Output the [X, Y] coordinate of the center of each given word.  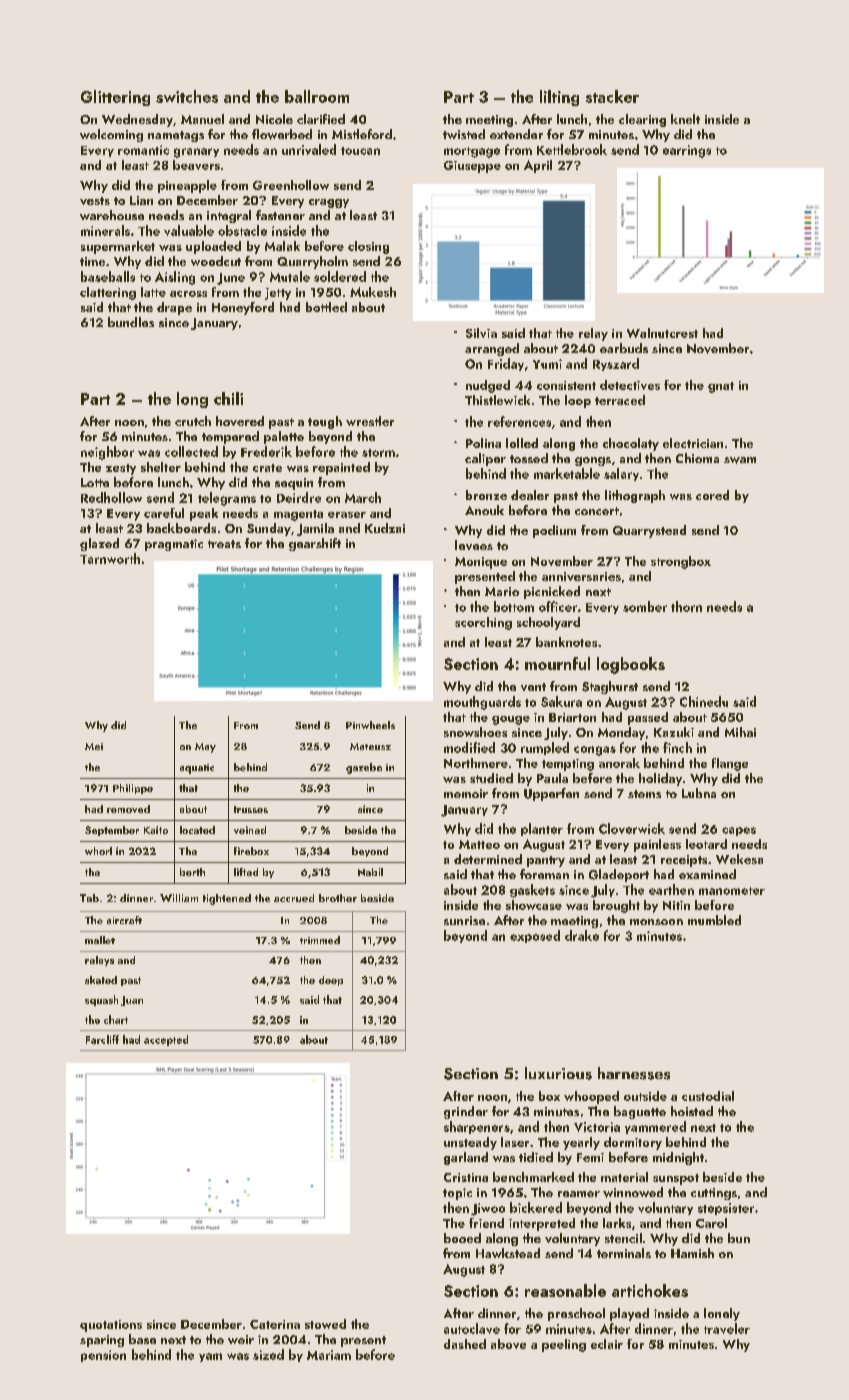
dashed [465, 1344]
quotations [111, 1326]
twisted [464, 134]
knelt [685, 119]
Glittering [115, 98]
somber [645, 606]
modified [469, 747]
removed [128, 809]
